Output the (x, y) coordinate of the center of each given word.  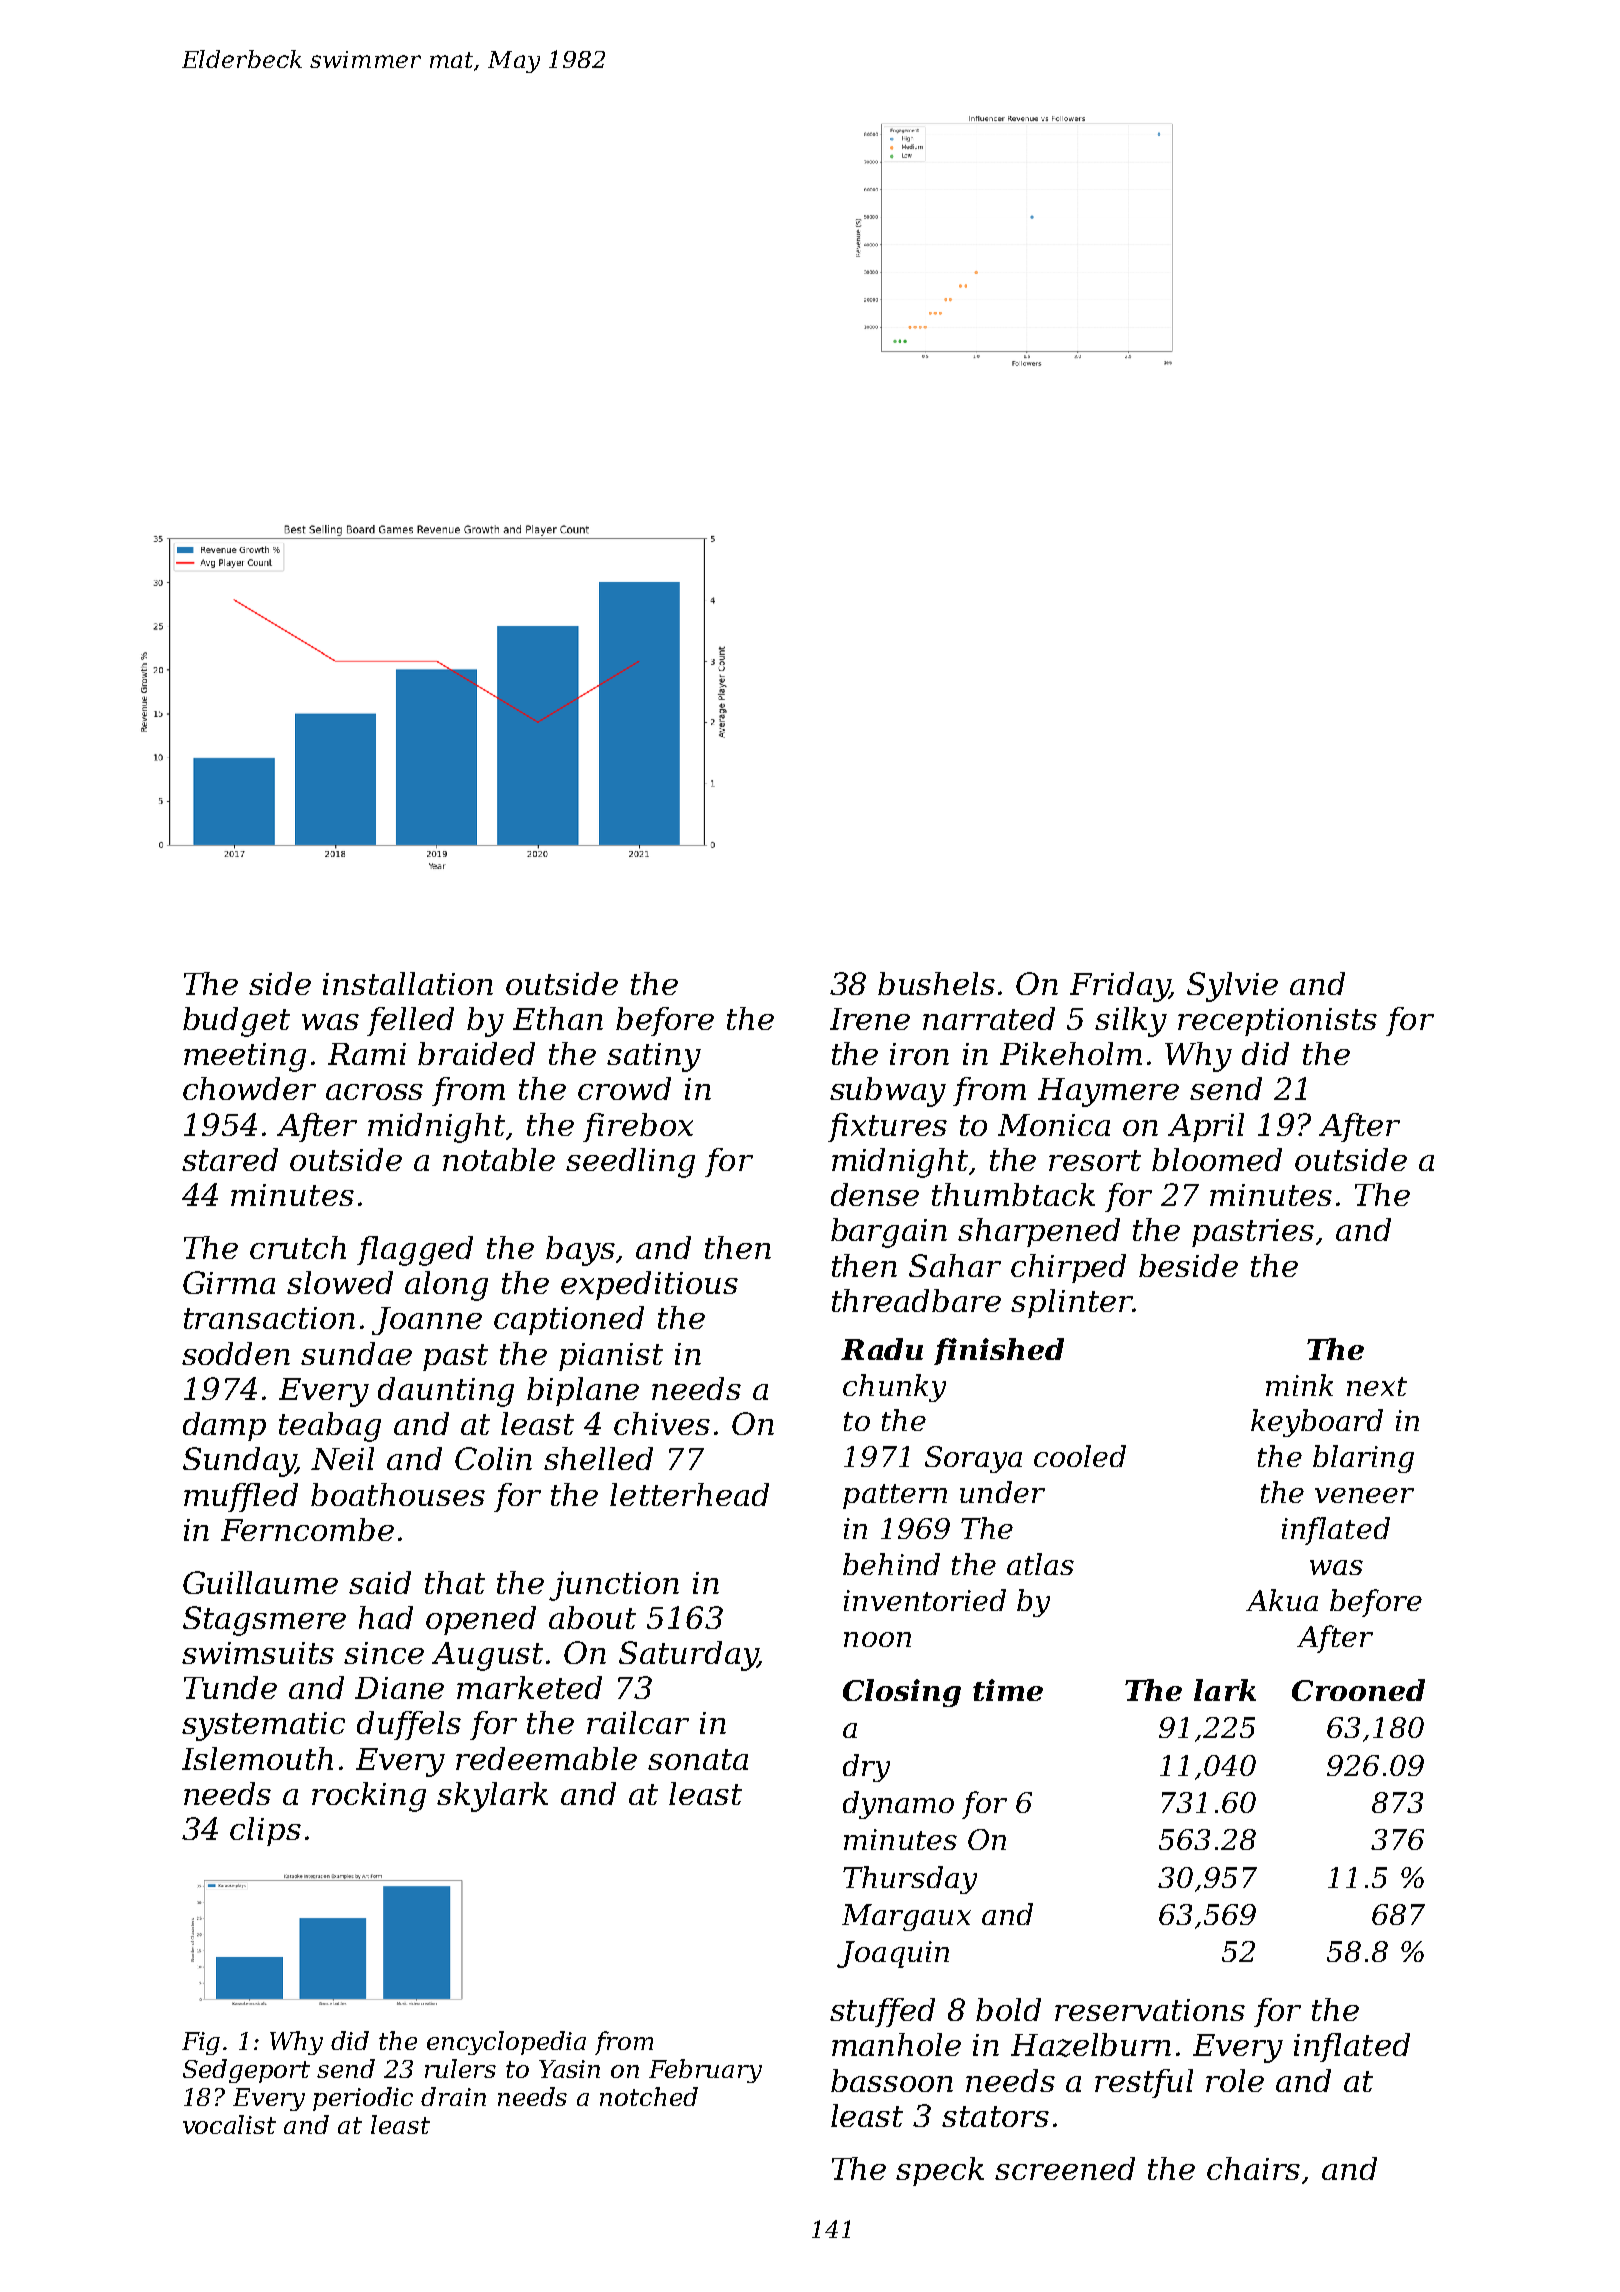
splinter (1071, 1303)
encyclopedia (506, 2043)
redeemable (546, 1758)
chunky (894, 1388)
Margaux (906, 1917)
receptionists (1277, 1022)
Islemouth (257, 1758)
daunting (446, 1392)
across (374, 1092)
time (1008, 1690)
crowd (624, 1088)
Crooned (1358, 1690)
